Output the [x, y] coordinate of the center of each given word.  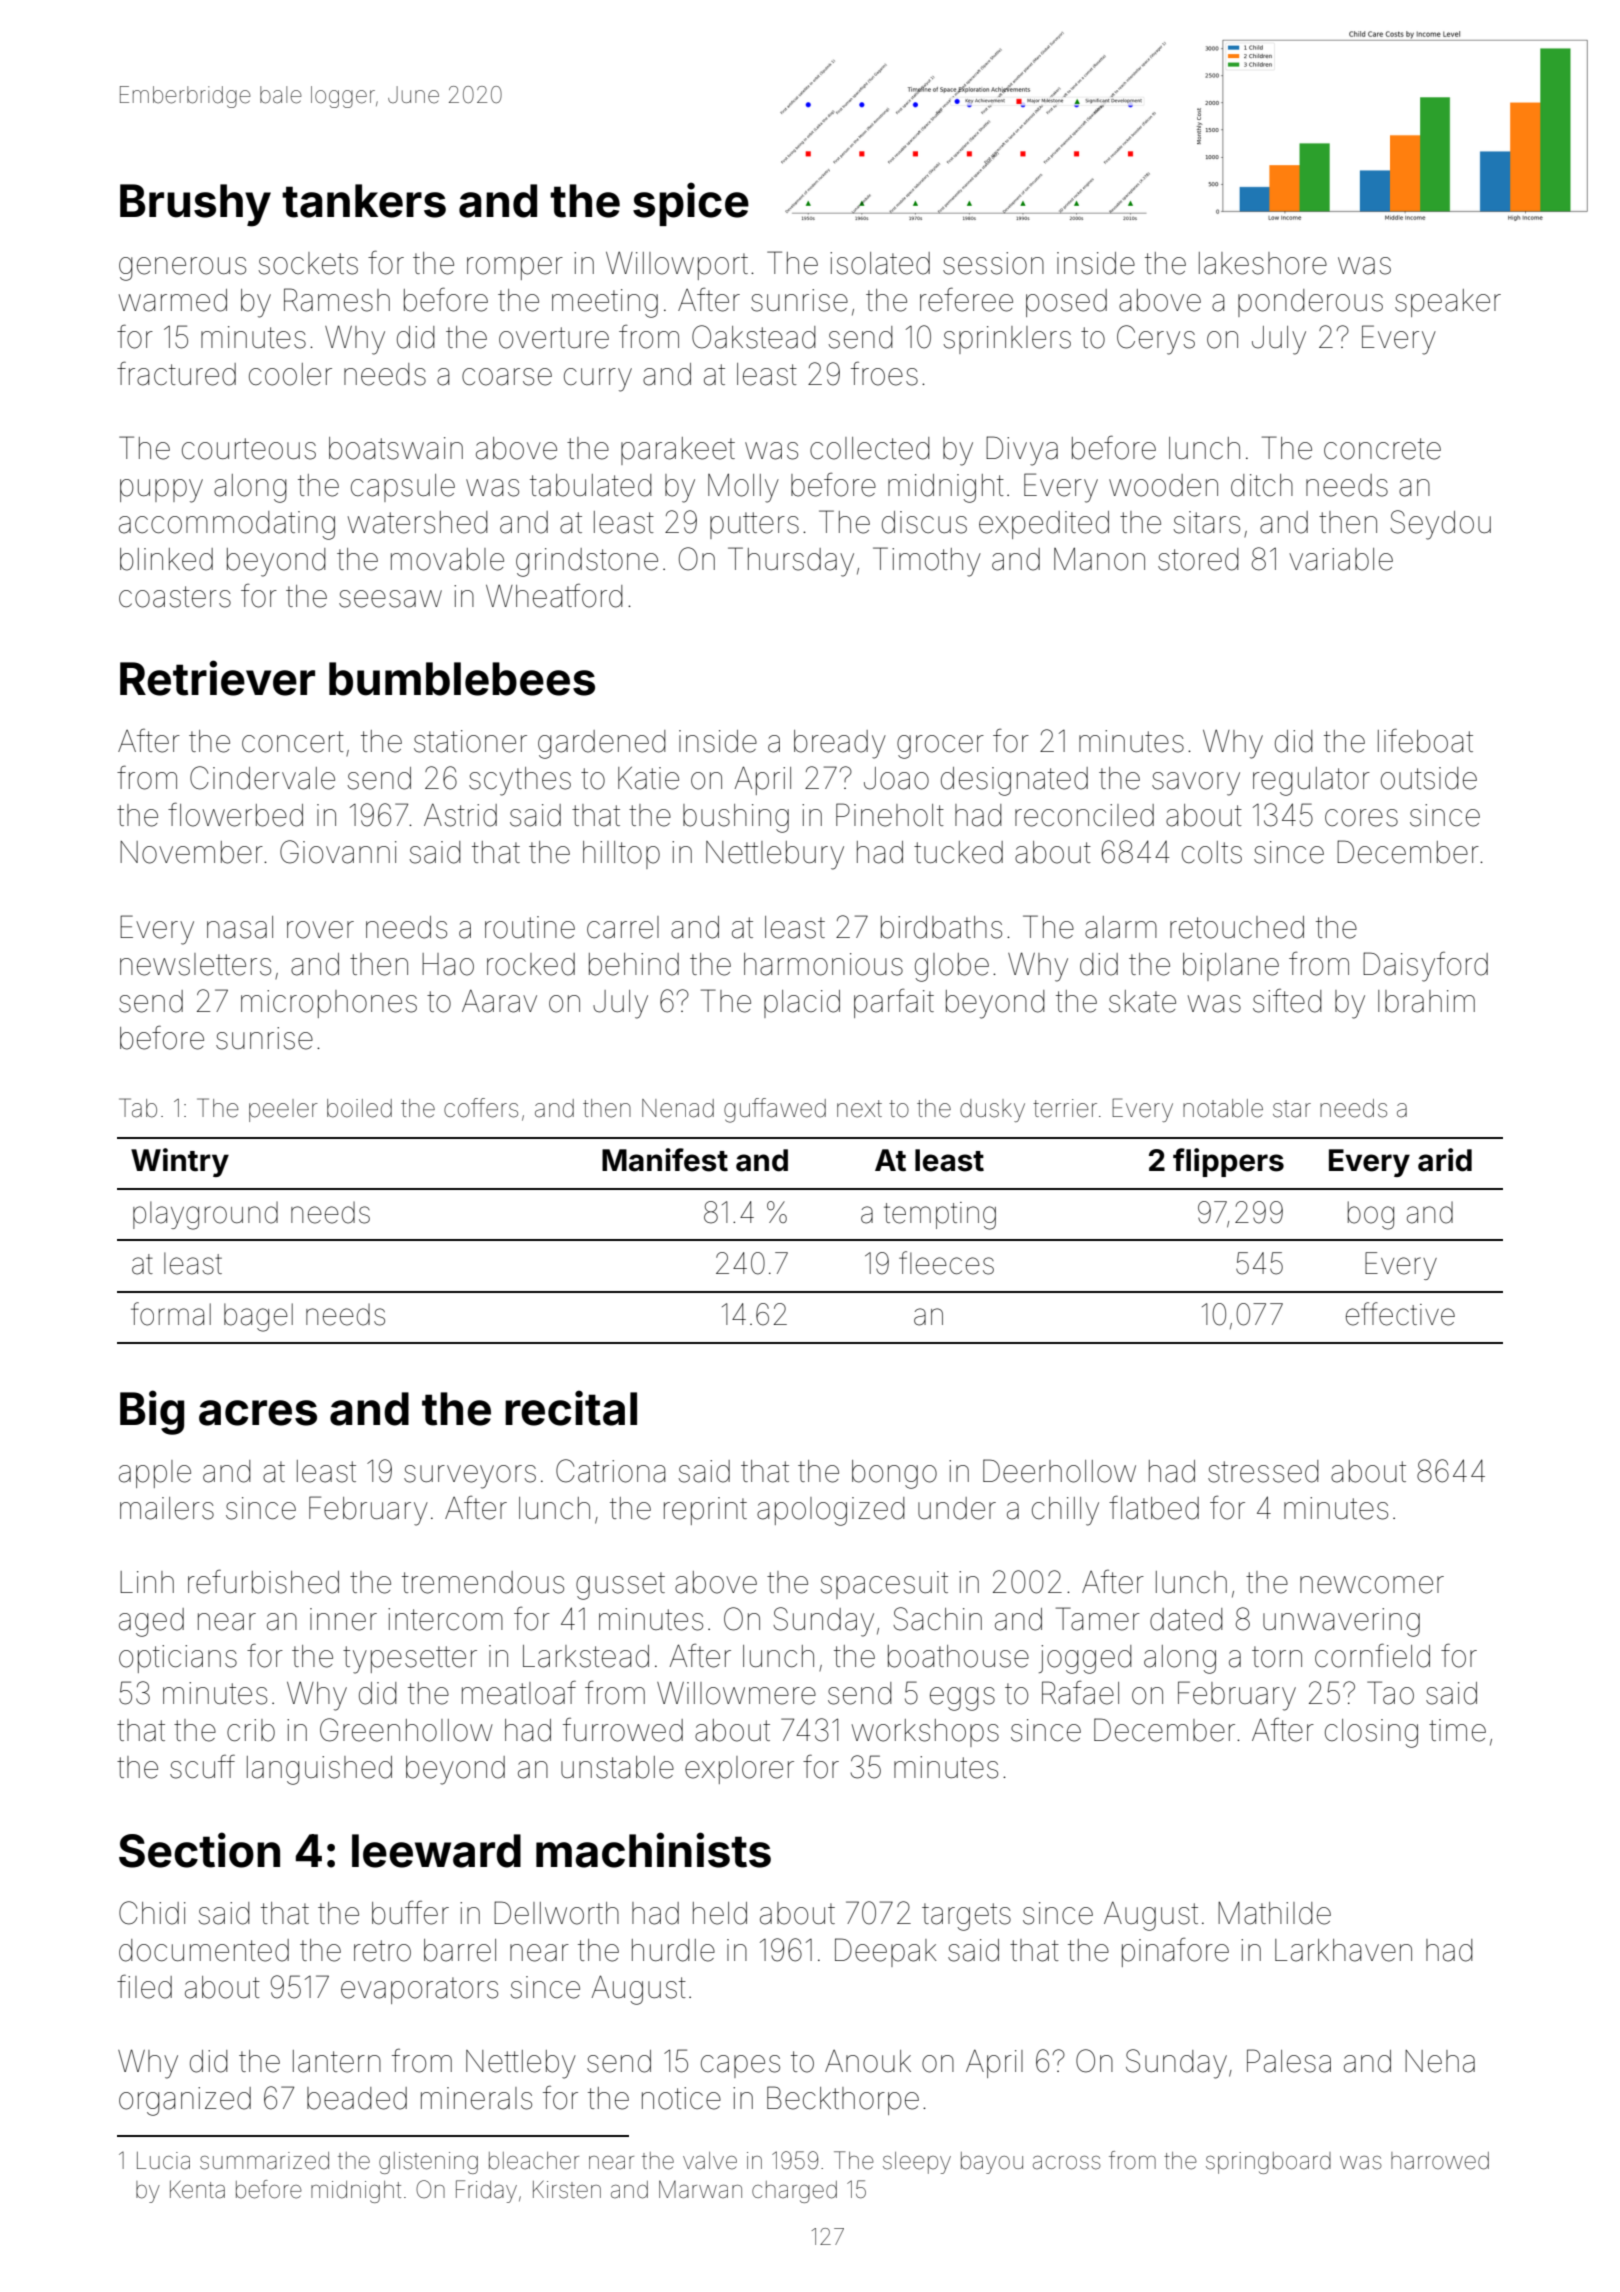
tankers [364, 201]
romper [515, 268]
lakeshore [1263, 263]
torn [1277, 1657]
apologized [831, 1511]
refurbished [263, 1581]
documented [204, 1950]
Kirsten [567, 2190]
